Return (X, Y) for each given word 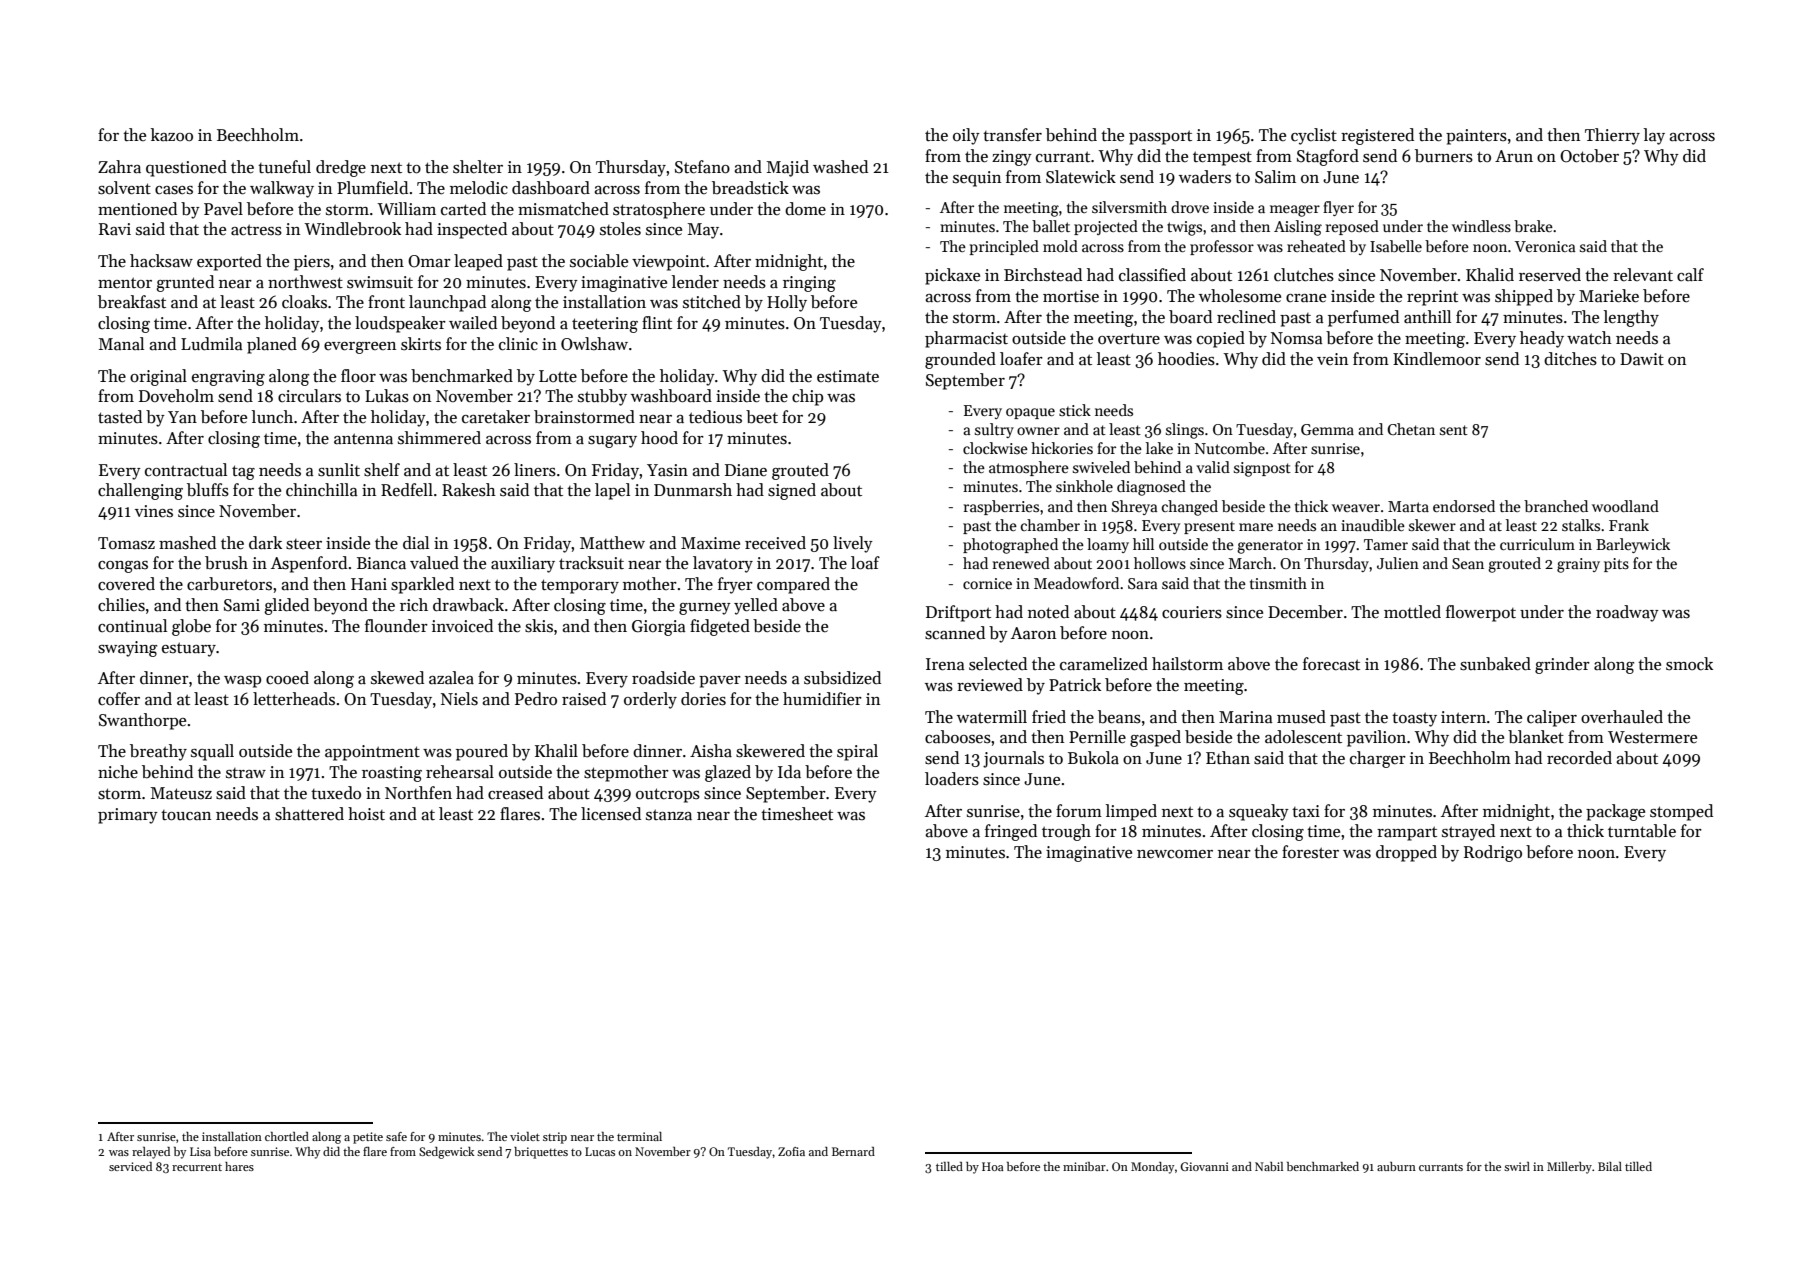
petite (368, 1138)
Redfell (407, 490)
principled (1004, 247)
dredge (341, 168)
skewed (397, 678)
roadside (663, 678)
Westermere (1652, 737)
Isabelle (1396, 246)
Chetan (1411, 429)
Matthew (612, 543)
